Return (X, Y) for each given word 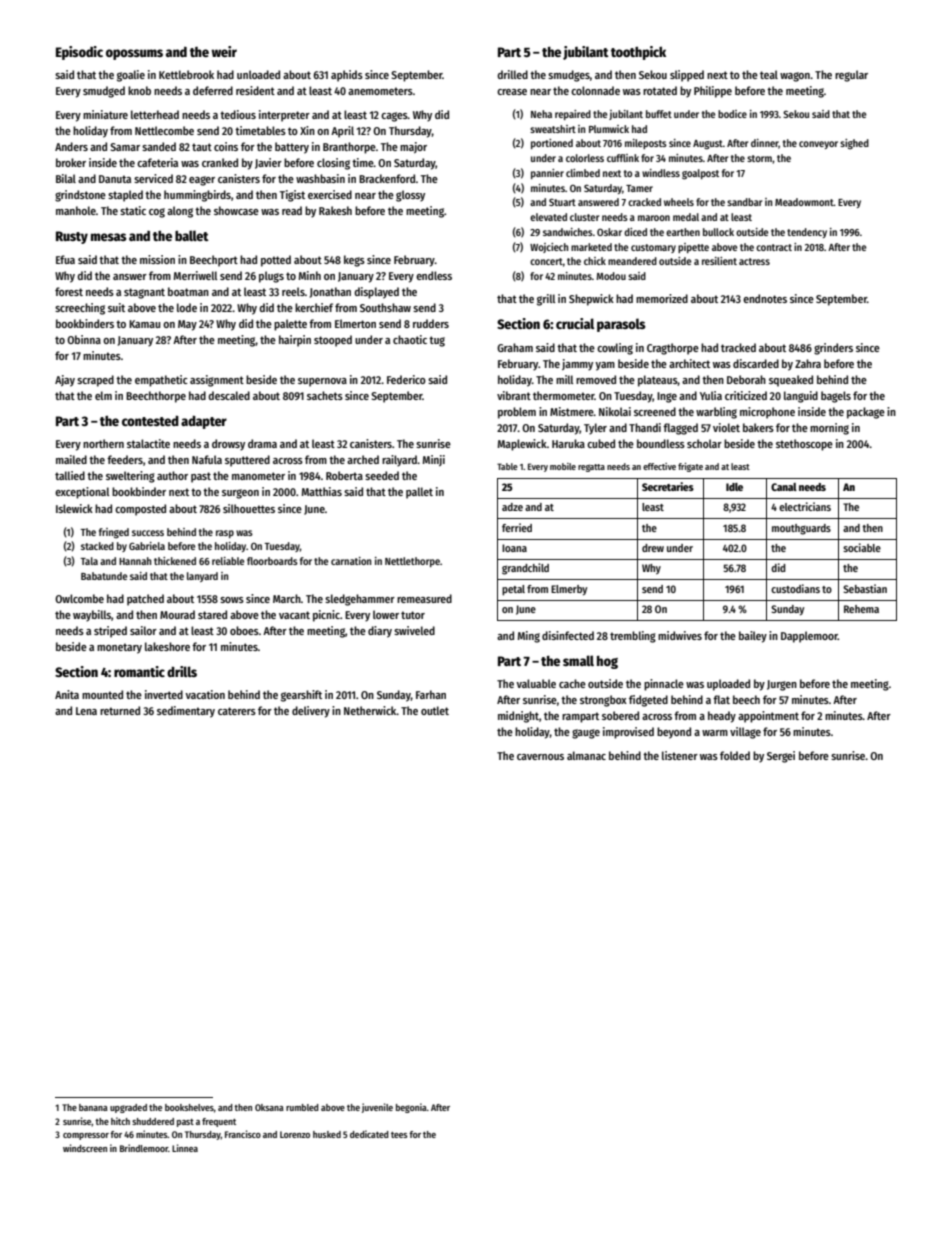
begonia (411, 1108)
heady (722, 717)
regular (851, 76)
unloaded (258, 74)
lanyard (202, 577)
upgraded (128, 1108)
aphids (347, 76)
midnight (518, 717)
